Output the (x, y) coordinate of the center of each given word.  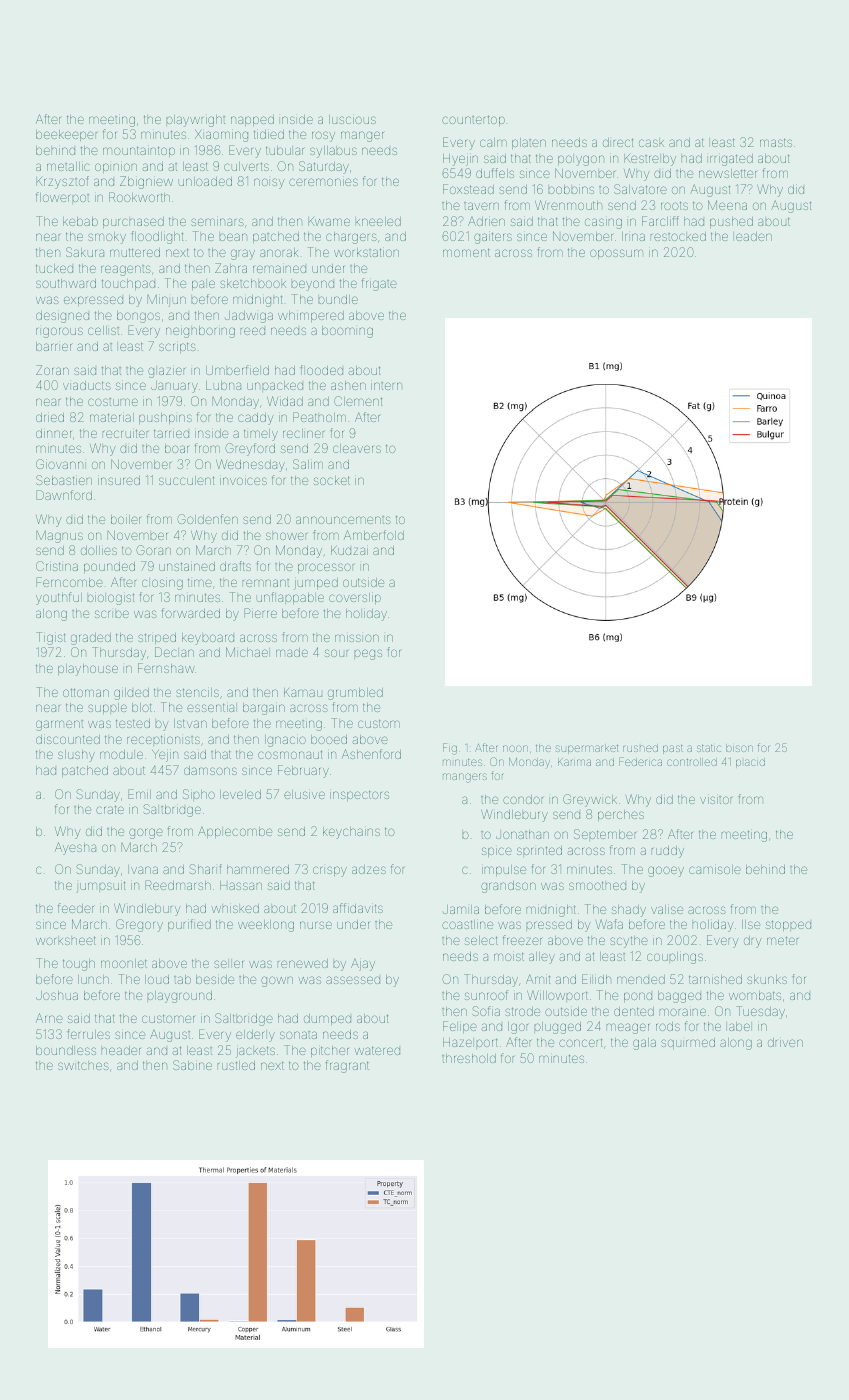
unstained (187, 566)
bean (233, 237)
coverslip (355, 598)
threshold (469, 1058)
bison (739, 748)
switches (83, 1065)
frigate (379, 284)
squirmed (688, 1043)
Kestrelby (650, 160)
